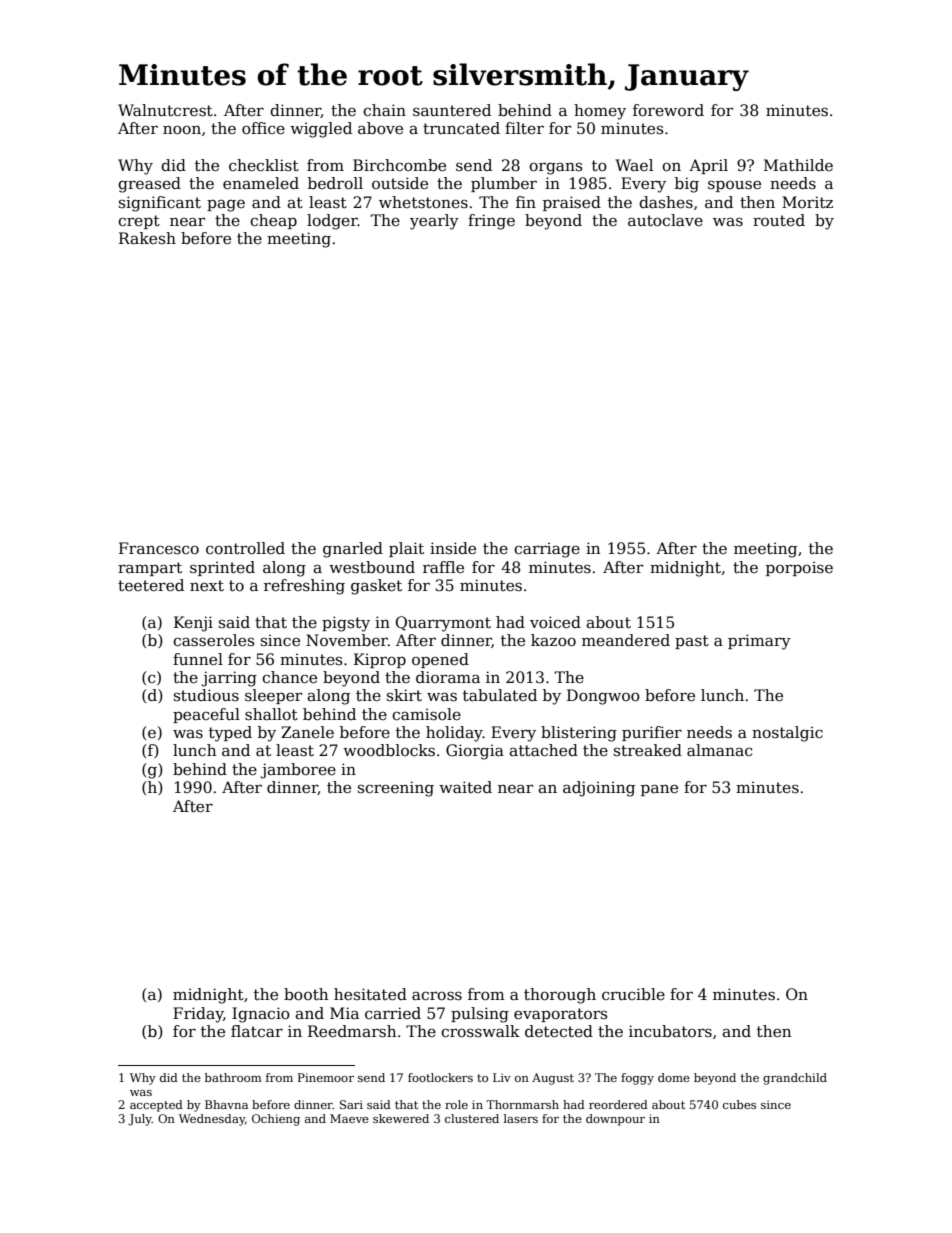 This document has width=952, height=1233. I want to click on plait, so click(406, 549).
